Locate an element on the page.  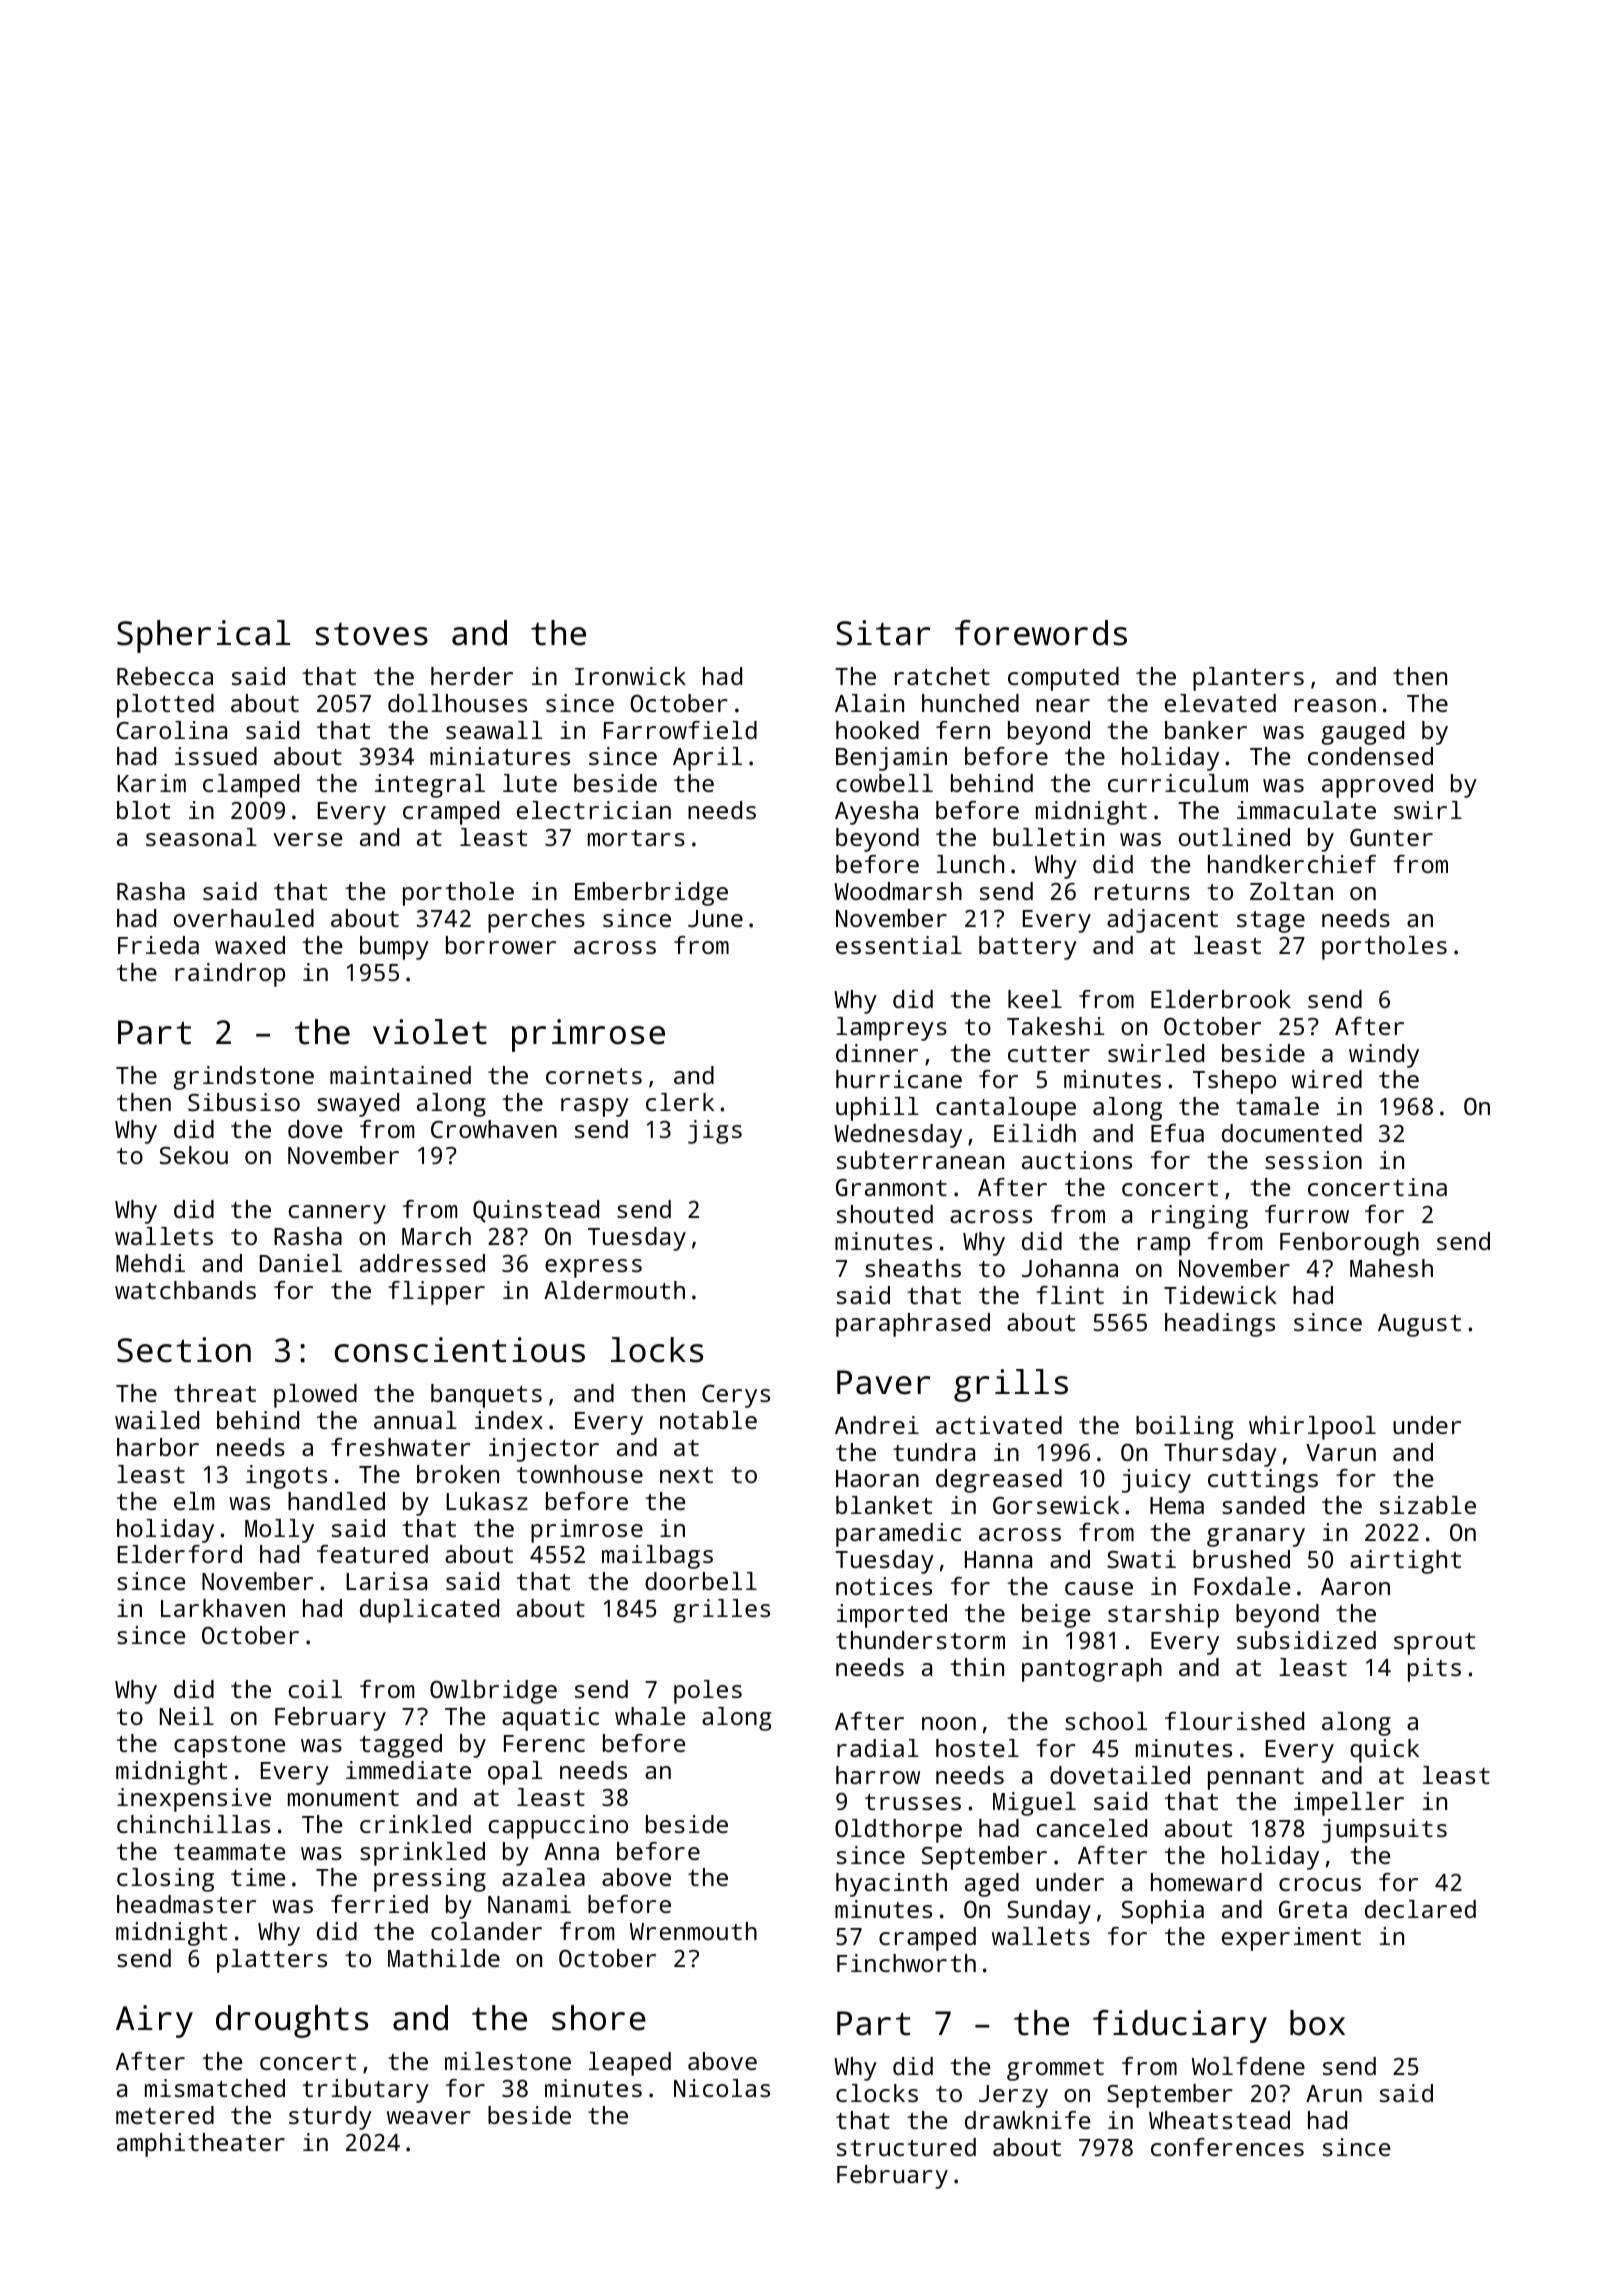
Spherical is located at coordinates (203, 636).
